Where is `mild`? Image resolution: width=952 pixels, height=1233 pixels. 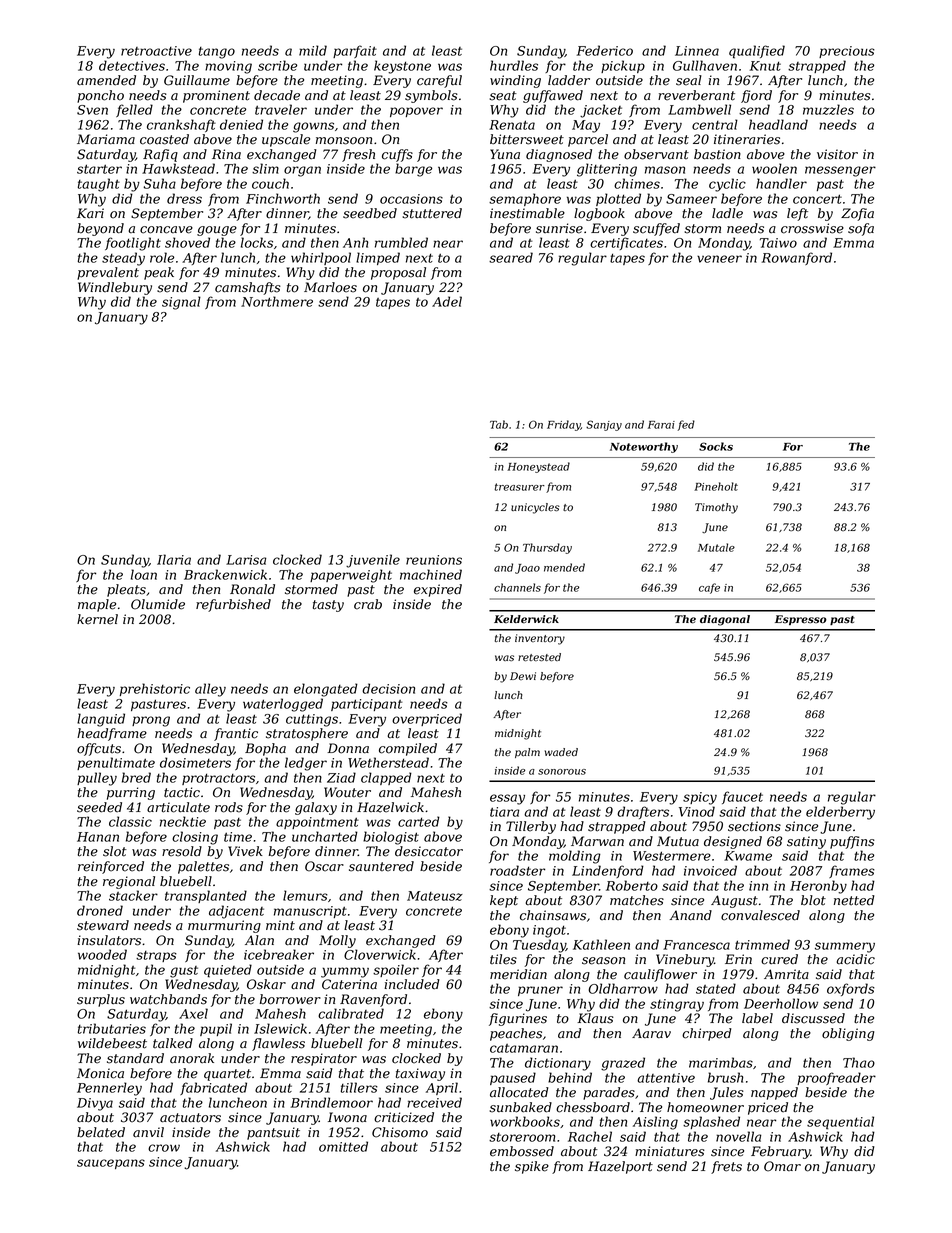
mild is located at coordinates (313, 50).
